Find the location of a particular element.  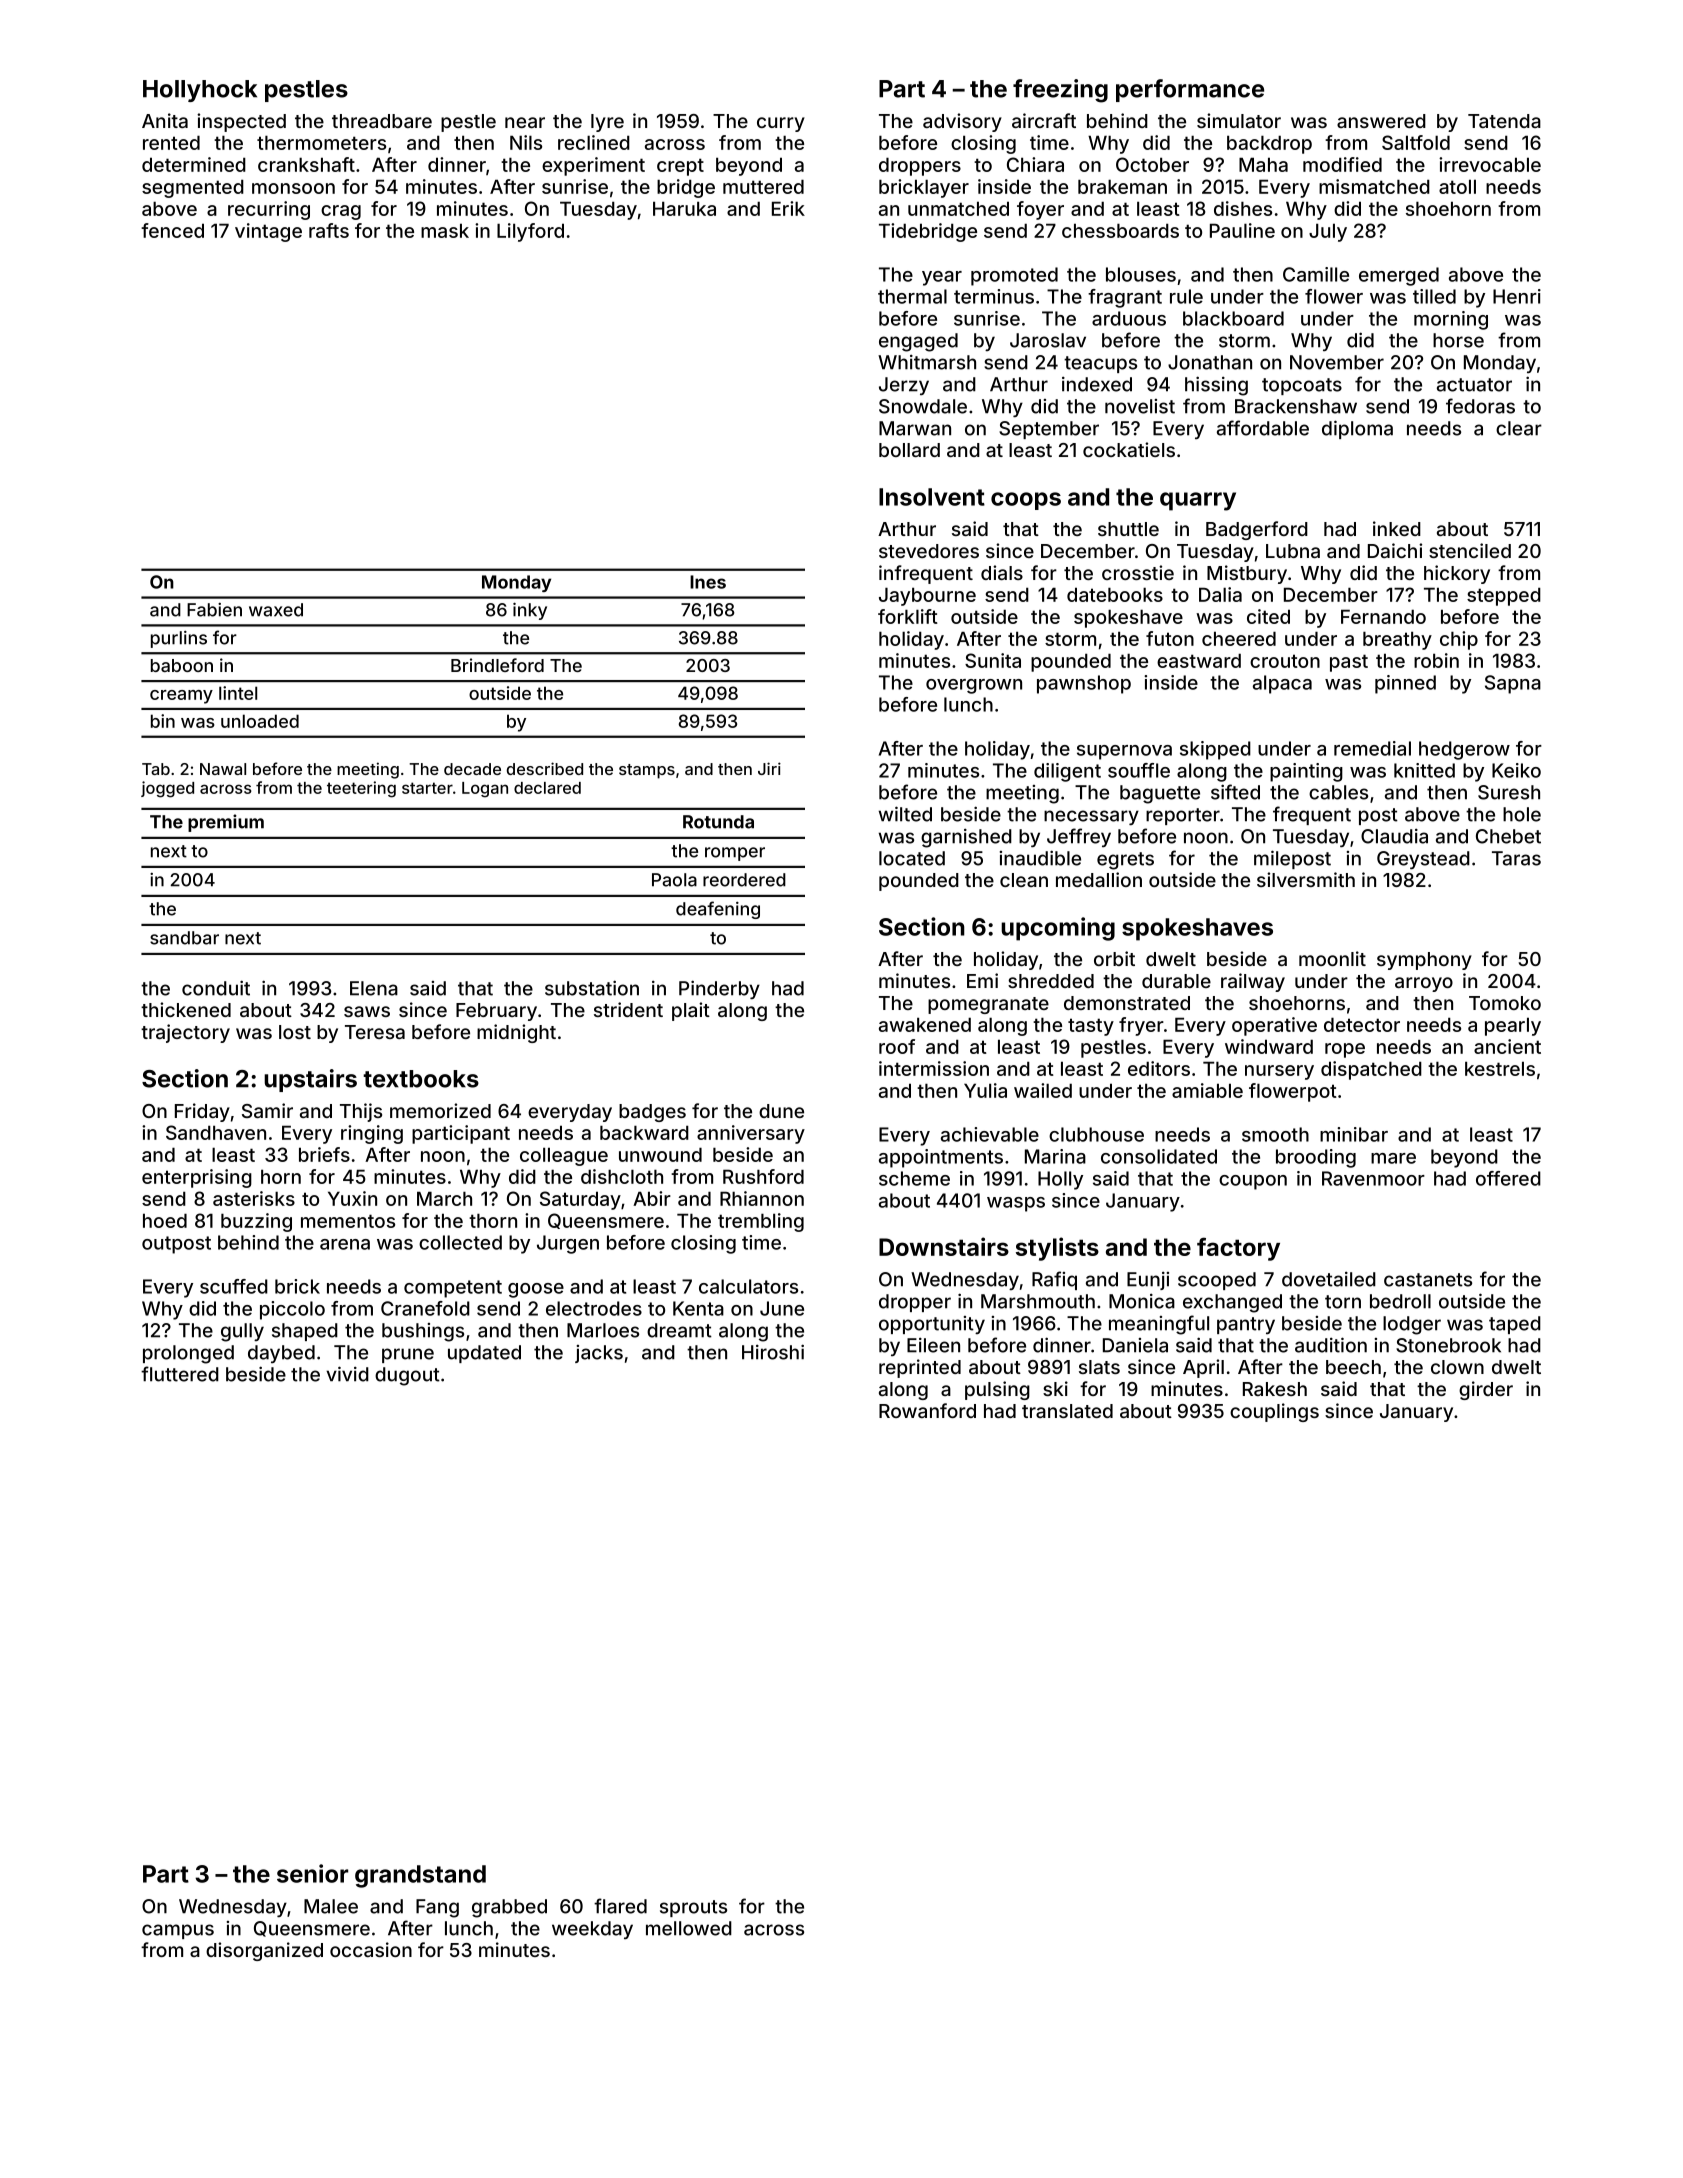

reprinted is located at coordinates (920, 1368).
